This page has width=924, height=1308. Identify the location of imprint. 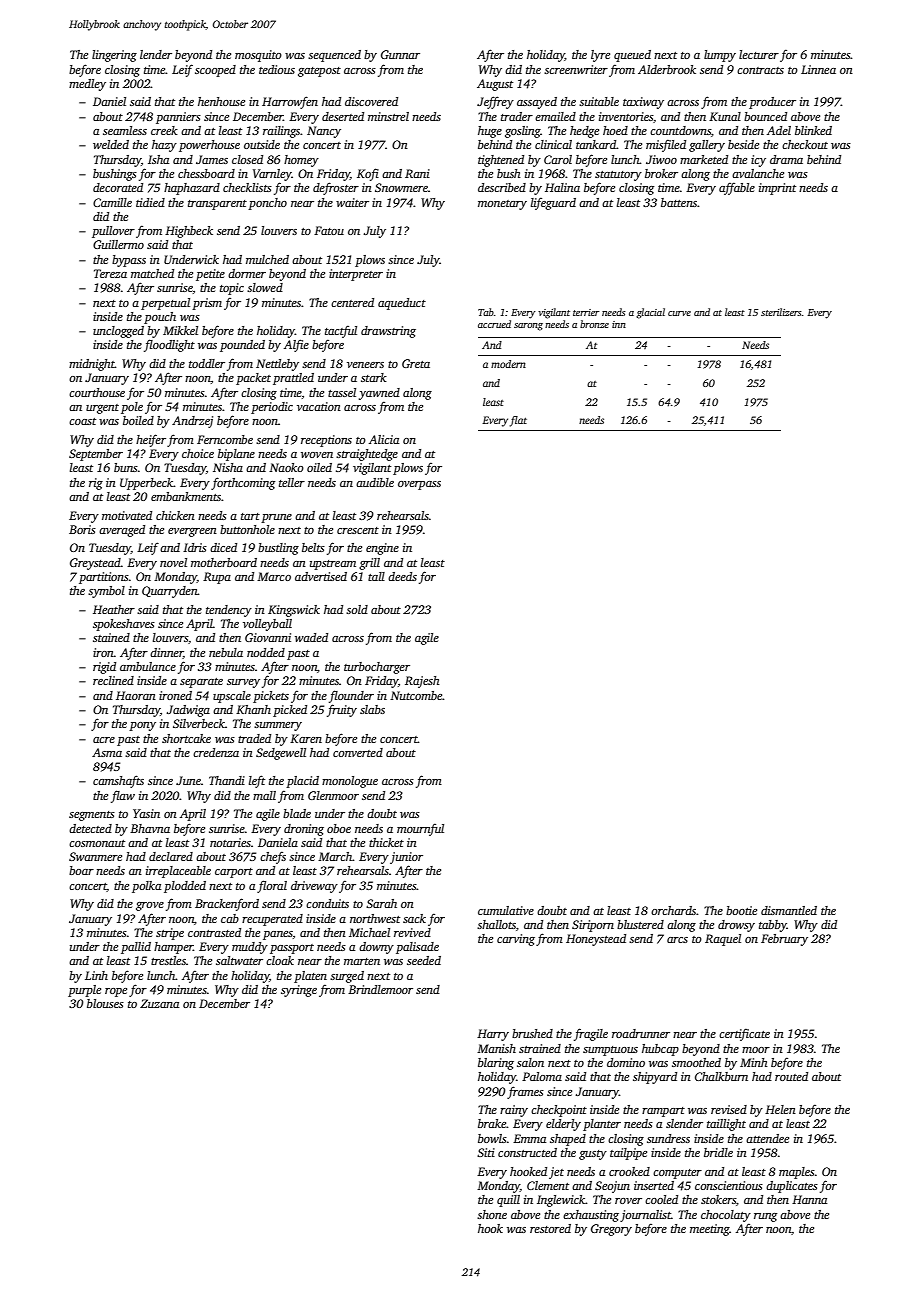
(777, 189).
